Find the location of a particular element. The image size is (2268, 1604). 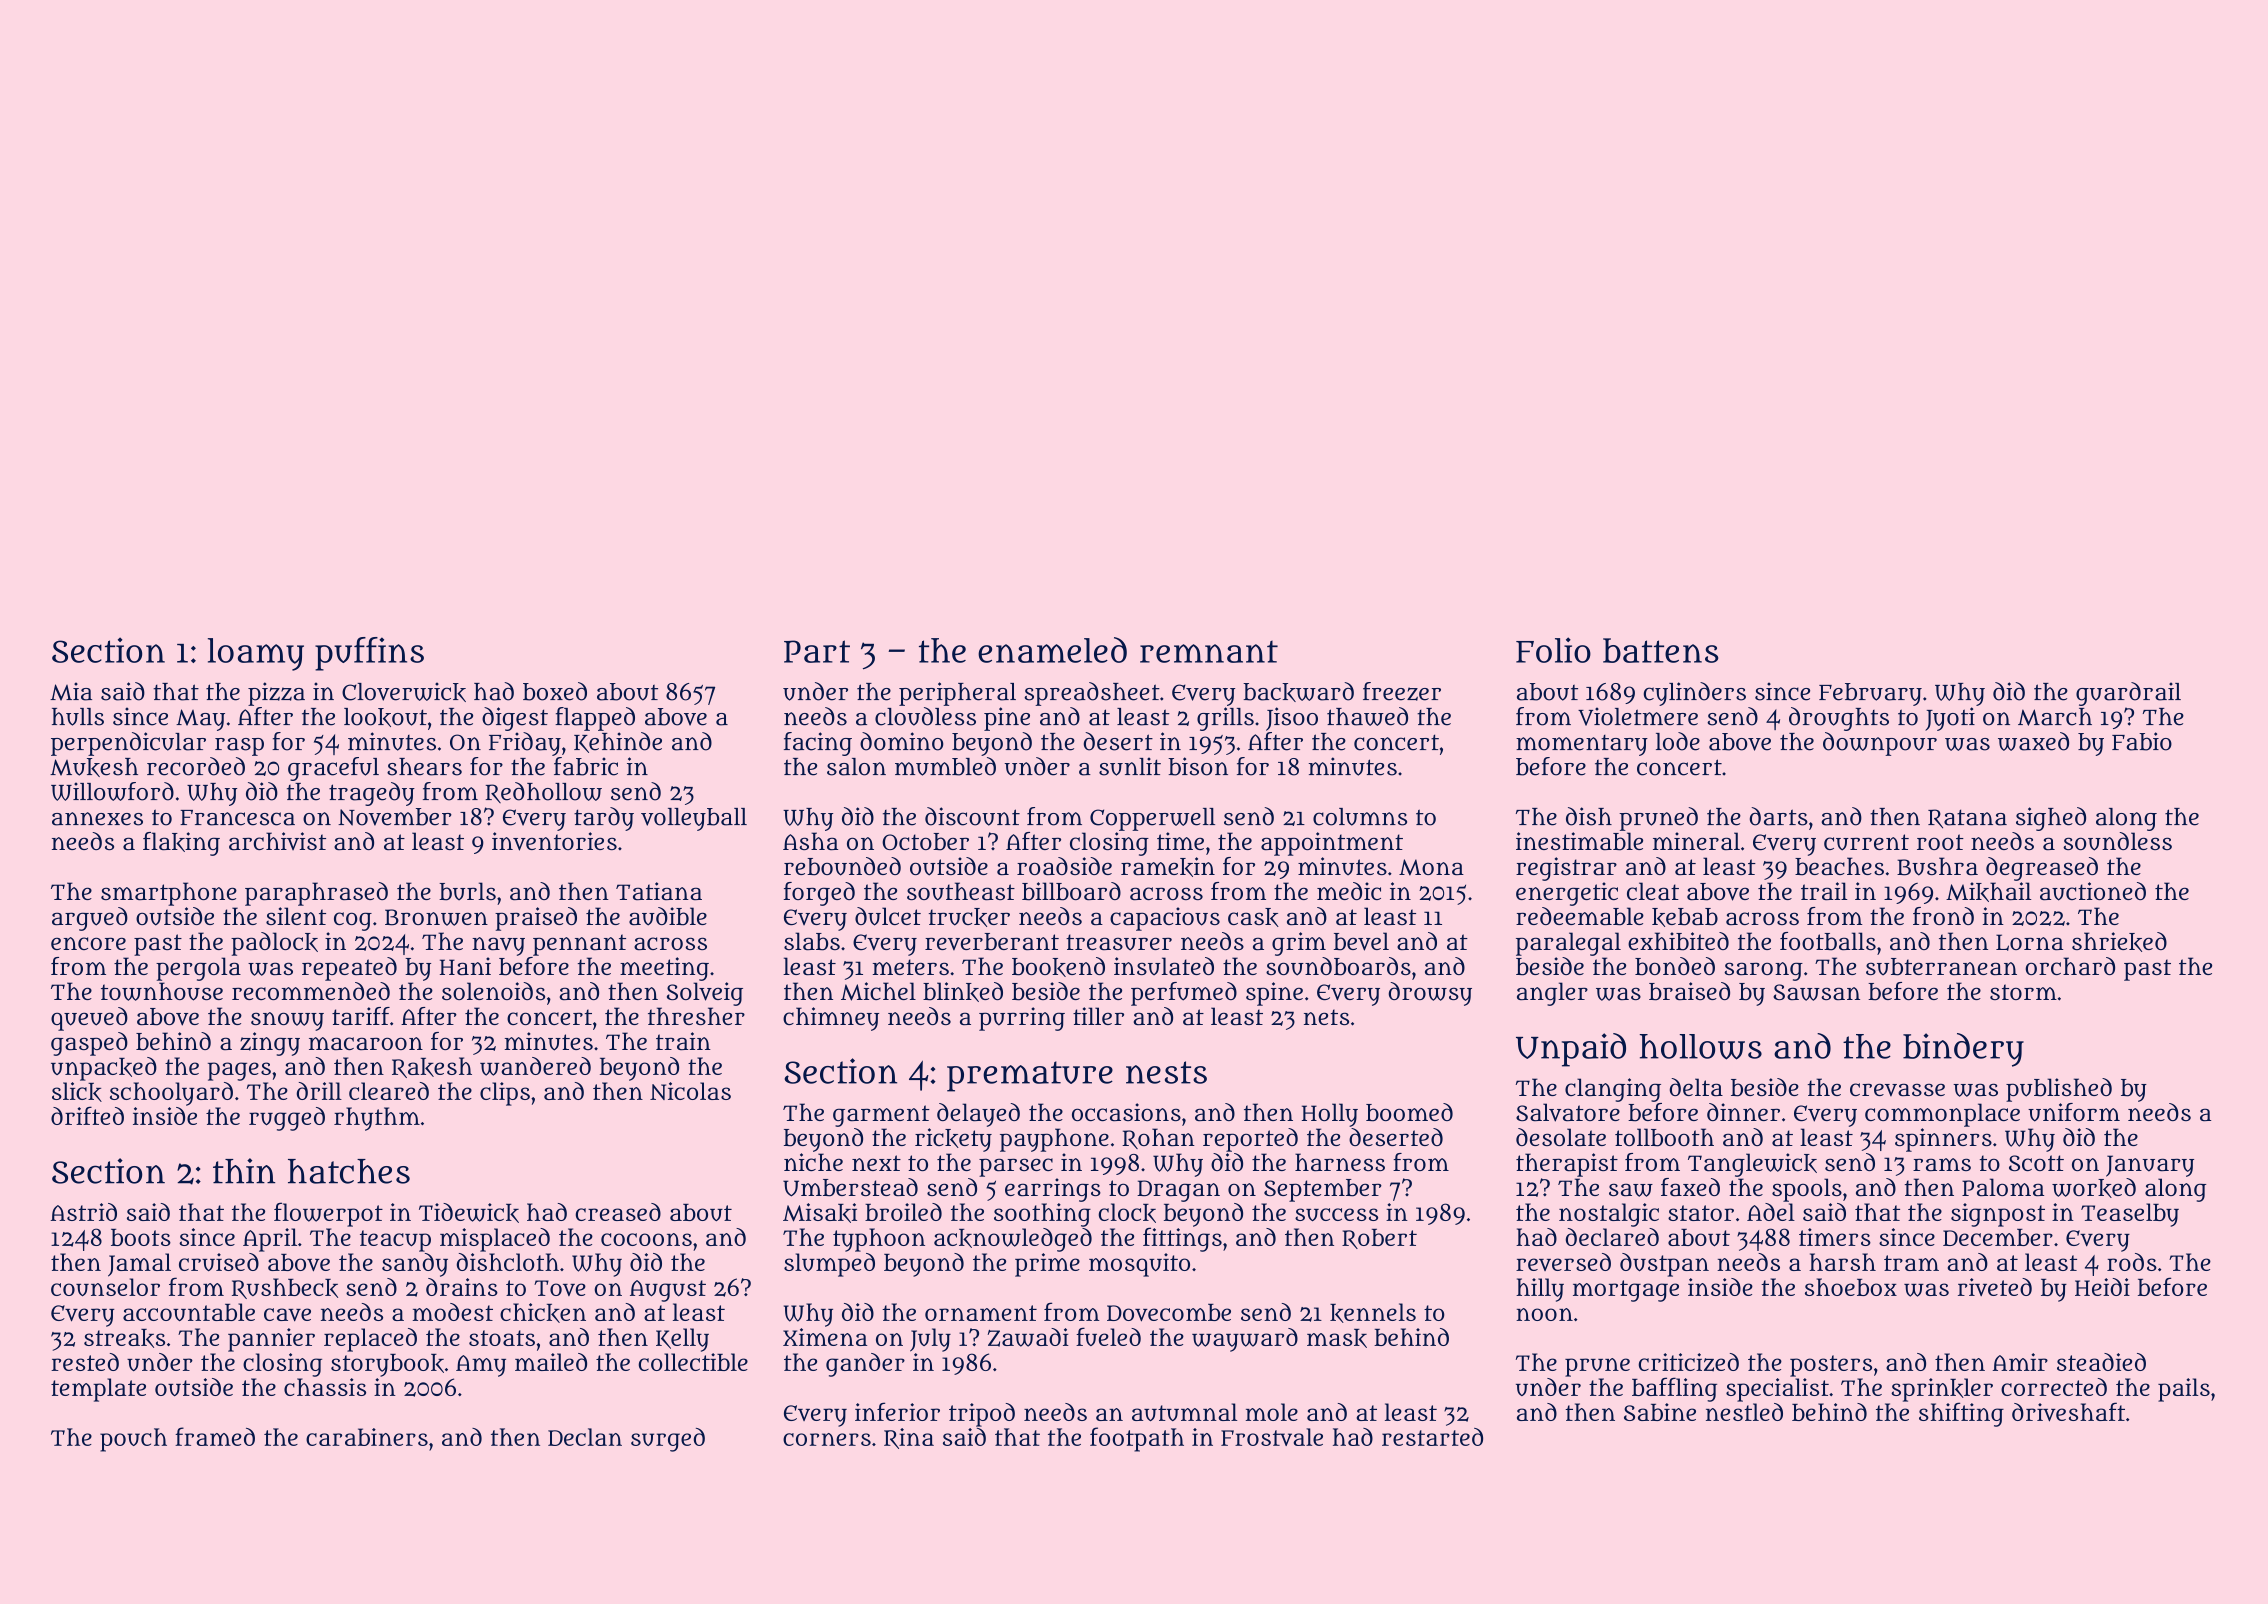

sighed is located at coordinates (2051, 819).
